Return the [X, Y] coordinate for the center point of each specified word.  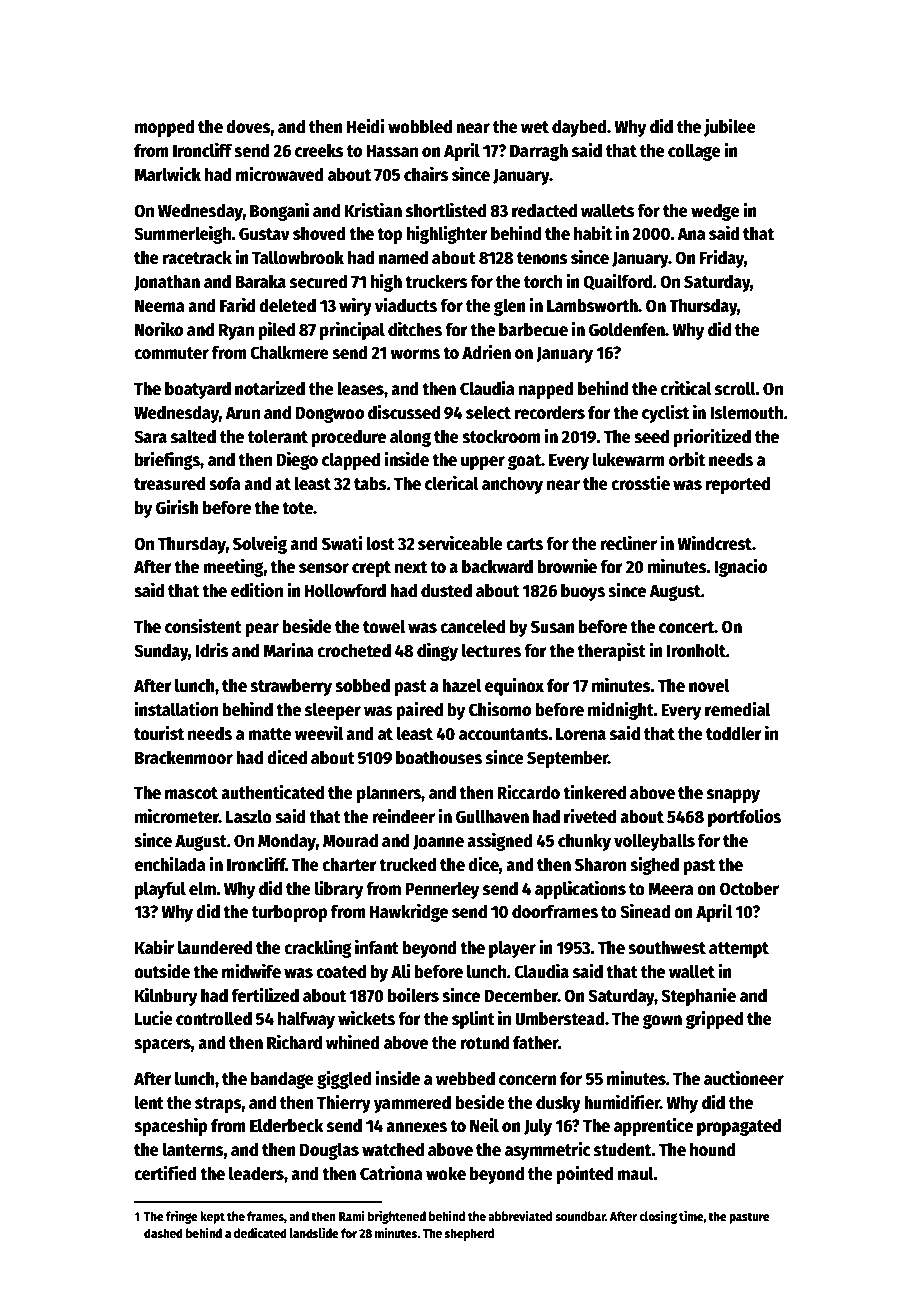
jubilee [730, 127]
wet [535, 127]
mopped [165, 128]
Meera [671, 889]
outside [162, 971]
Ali [400, 971]
